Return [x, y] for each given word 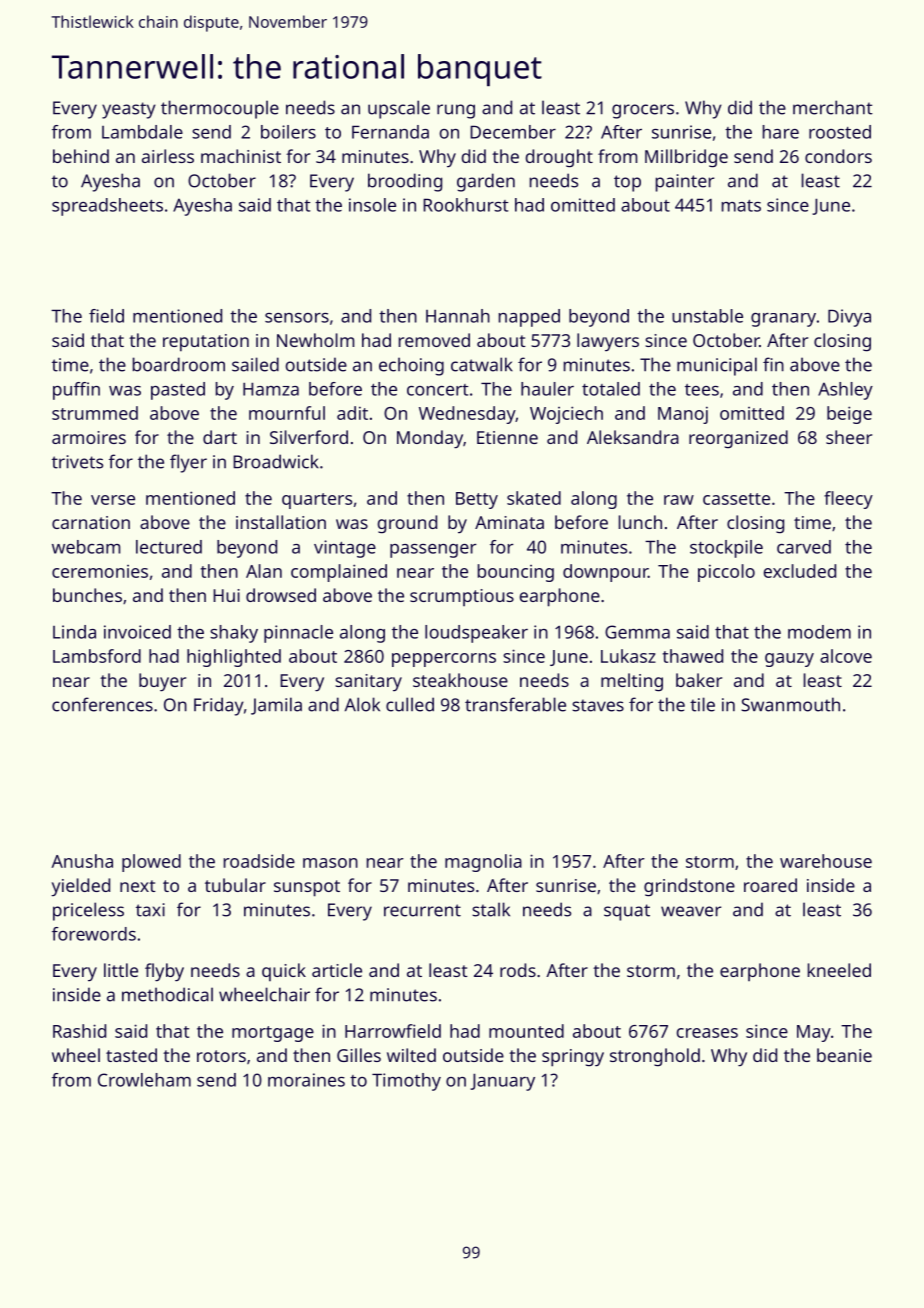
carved [804, 547]
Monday [430, 439]
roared [770, 885]
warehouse [826, 861]
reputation [206, 343]
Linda [74, 632]
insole [372, 205]
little [121, 970]
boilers [288, 132]
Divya [849, 318]
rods [518, 970]
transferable [515, 704]
